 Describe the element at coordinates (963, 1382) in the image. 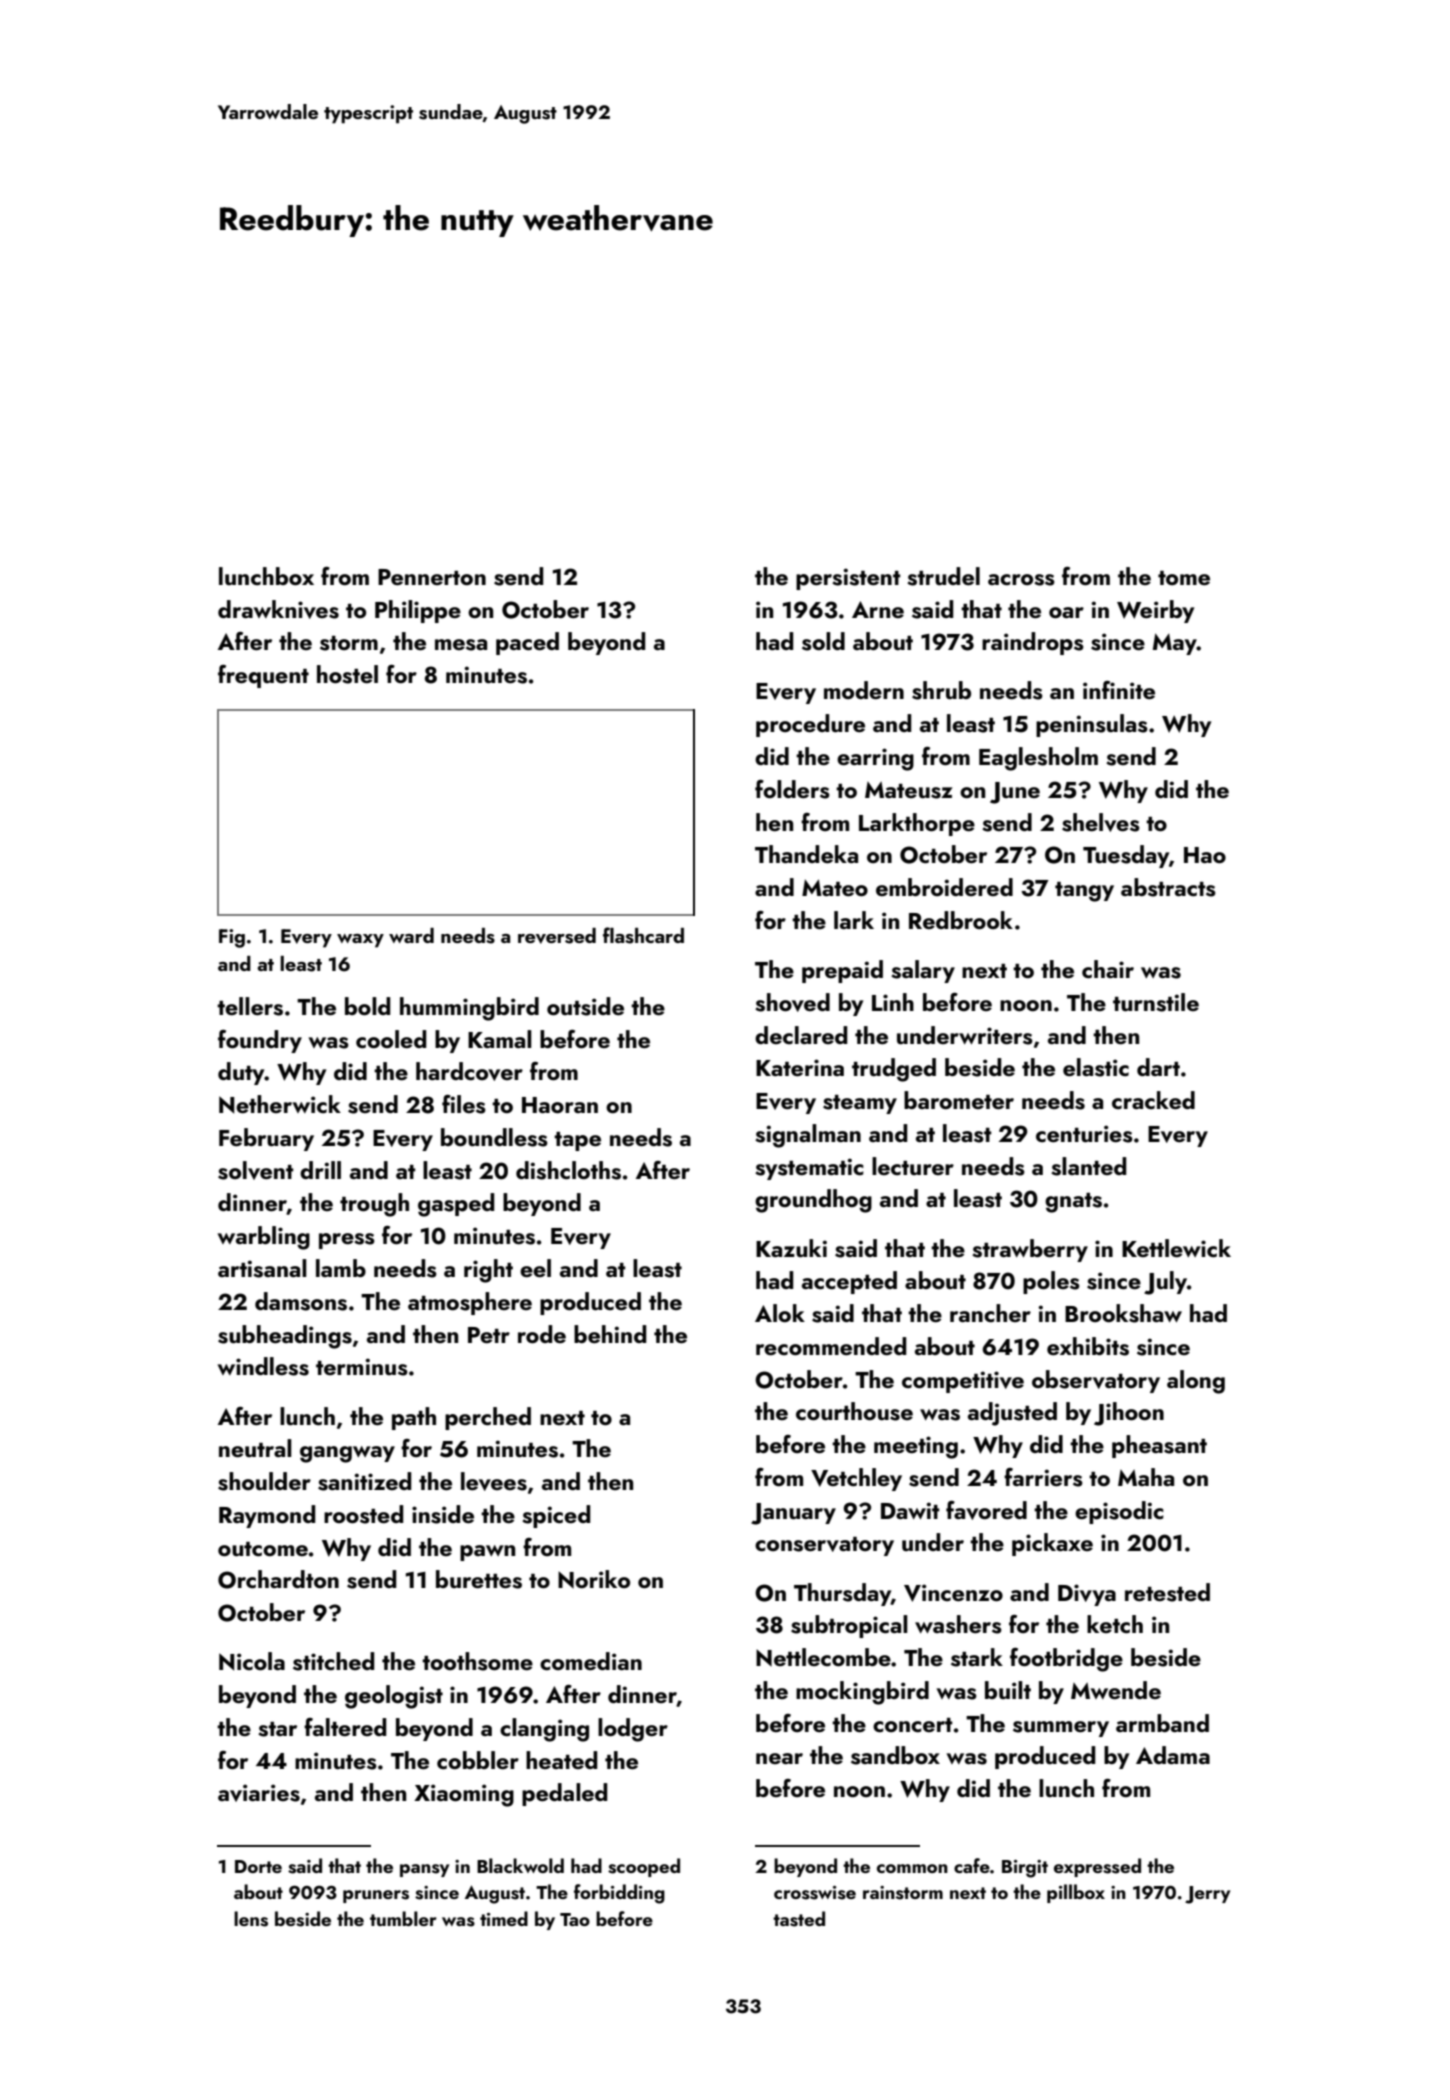

I see `competitive` at that location.
